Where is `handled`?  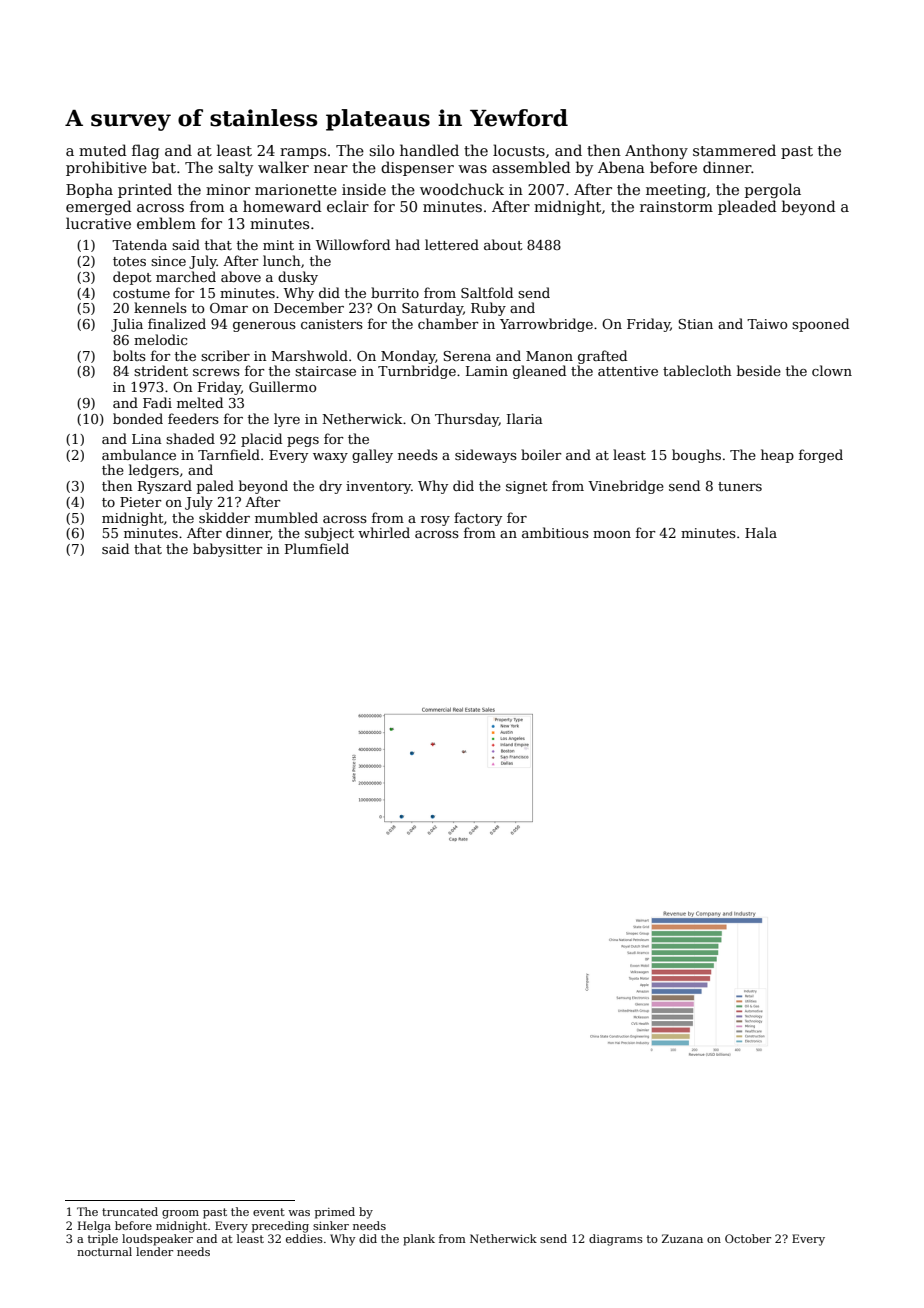 handled is located at coordinates (429, 150).
